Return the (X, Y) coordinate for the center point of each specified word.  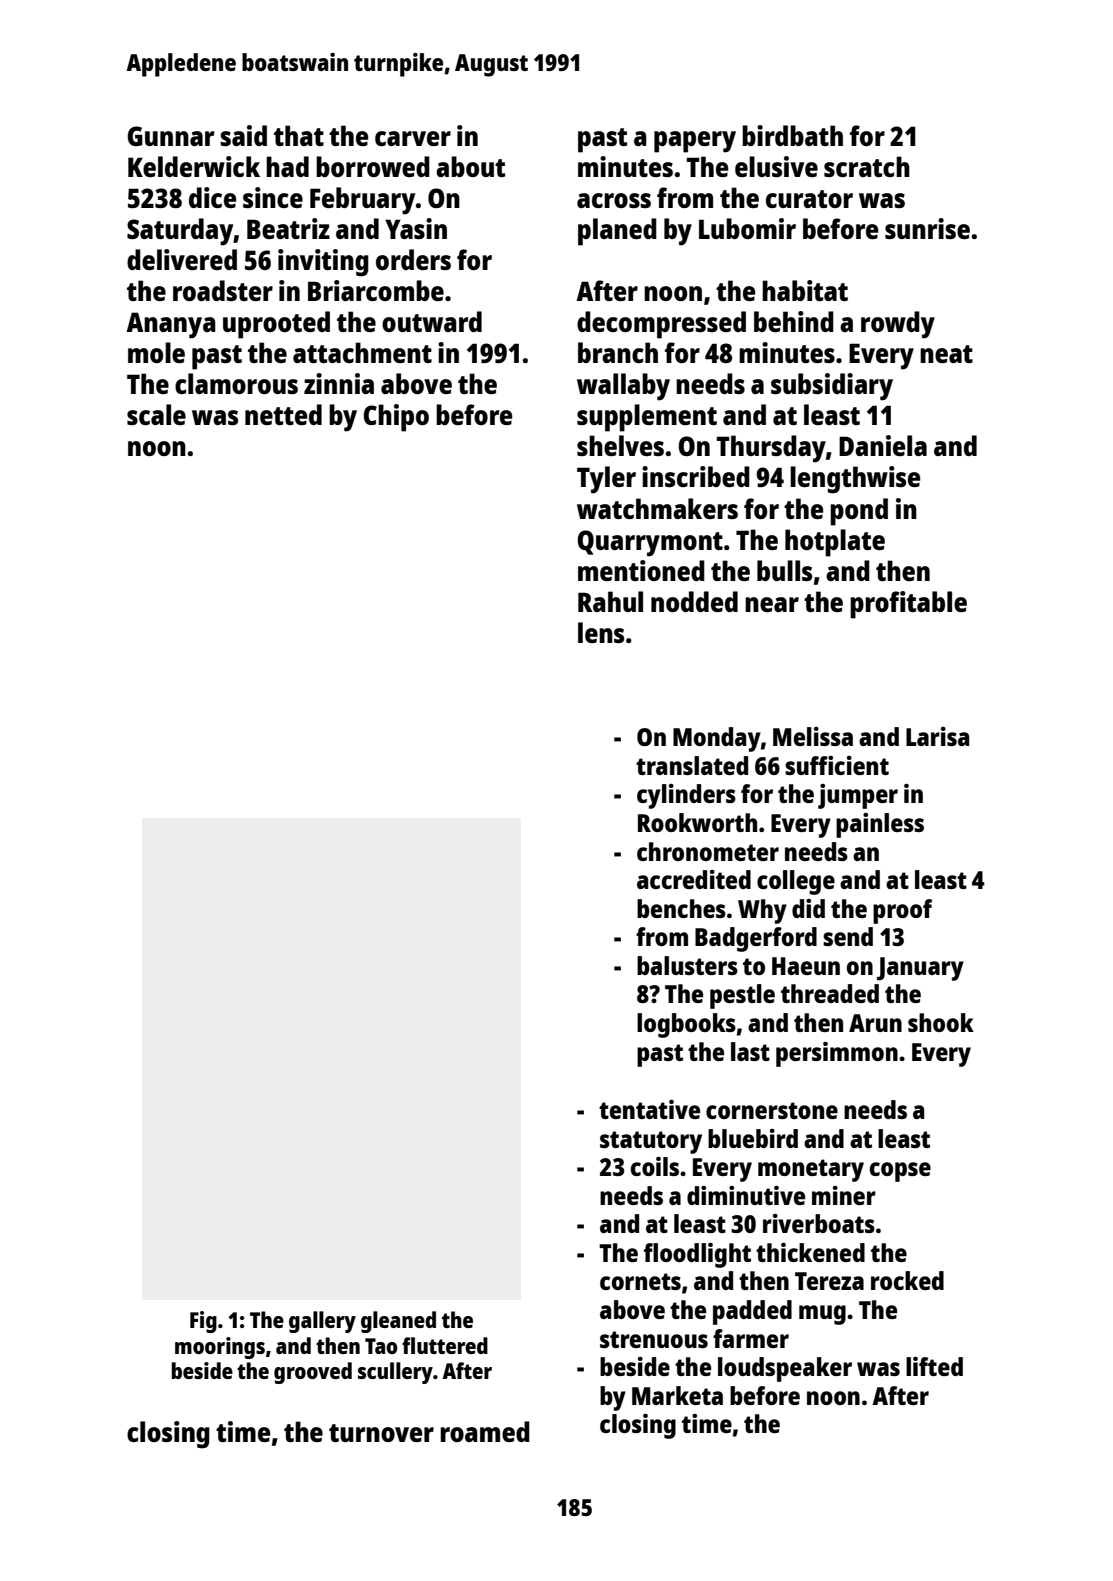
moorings (220, 1348)
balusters (687, 965)
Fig (203, 1322)
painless (880, 825)
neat (946, 354)
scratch (867, 166)
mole (156, 352)
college (796, 882)
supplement (647, 418)
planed (617, 232)
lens (601, 632)
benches (681, 908)
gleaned (398, 1322)
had (287, 166)
